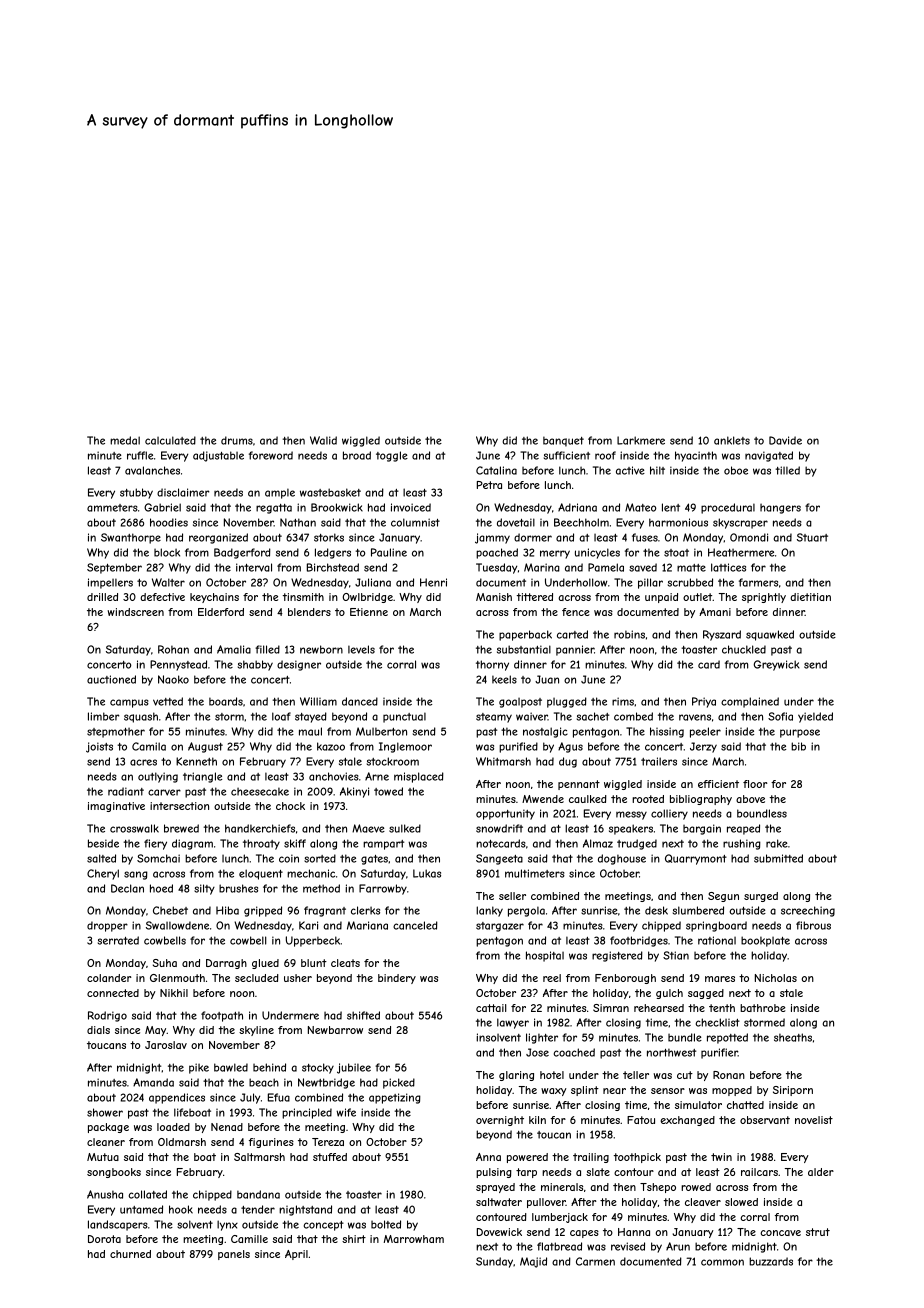 This screenshot has height=1308, width=924. Describe the element at coordinates (354, 1068) in the screenshot. I see `jubilee` at that location.
